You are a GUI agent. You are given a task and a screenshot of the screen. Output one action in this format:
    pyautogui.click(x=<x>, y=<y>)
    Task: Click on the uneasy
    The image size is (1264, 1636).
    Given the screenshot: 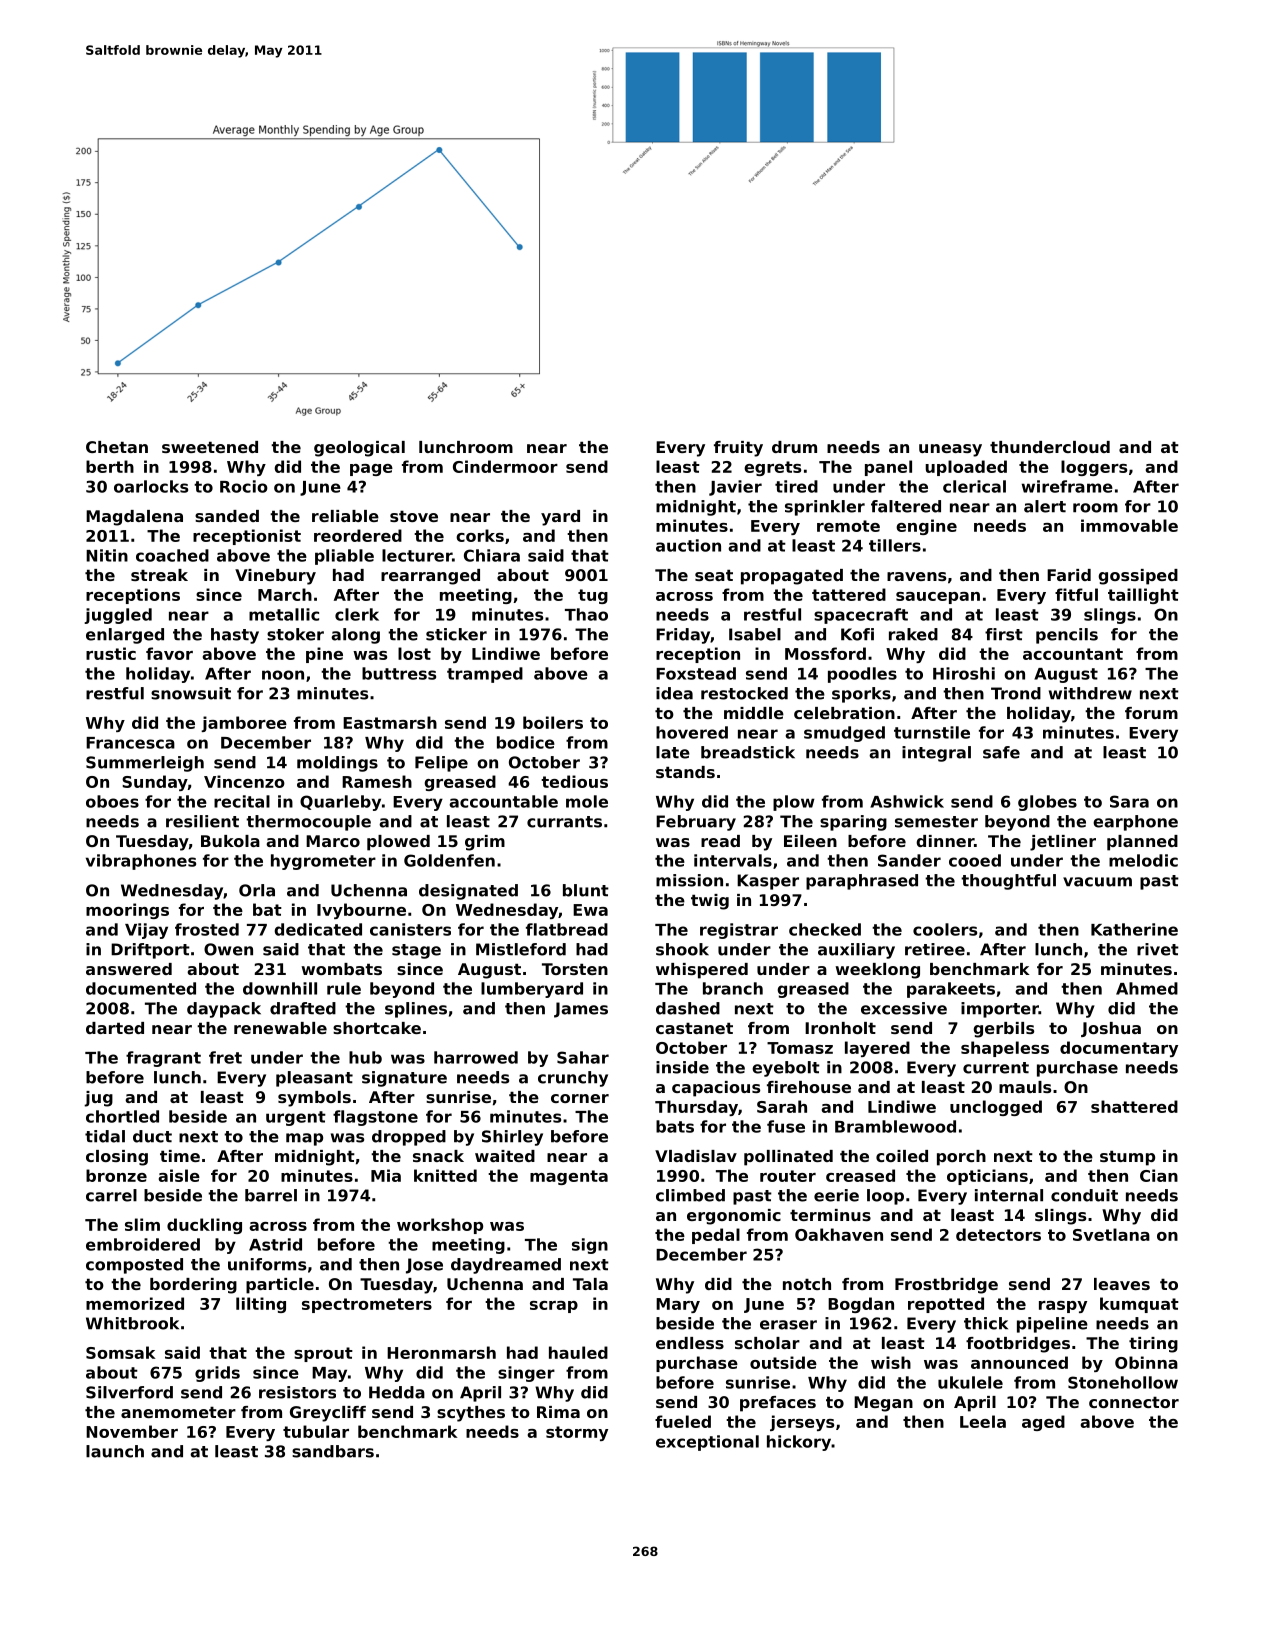 What is the action you would take?
    pyautogui.click(x=950, y=450)
